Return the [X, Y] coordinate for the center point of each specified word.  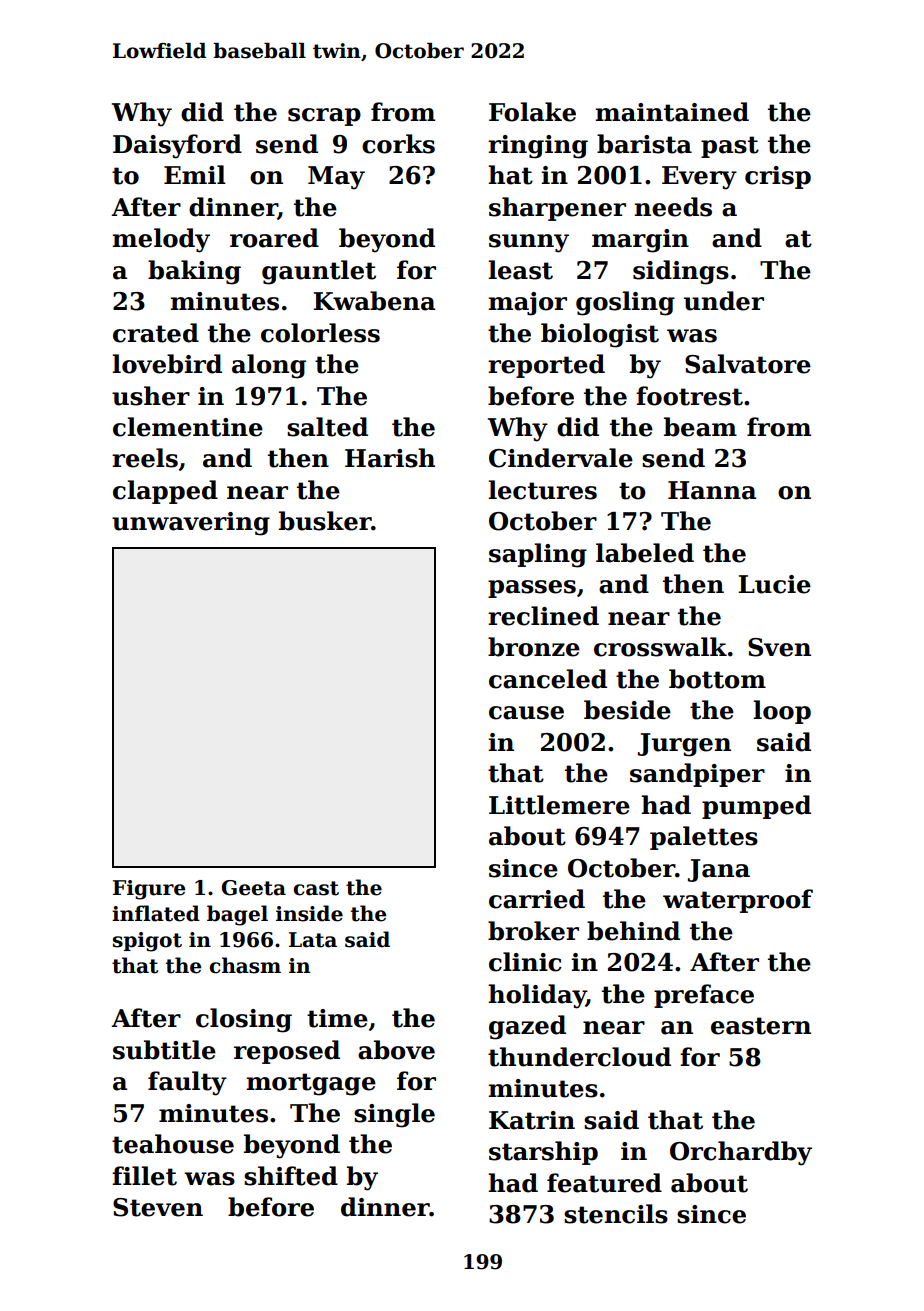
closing [244, 1020]
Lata [313, 940]
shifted [291, 1176]
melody [161, 240]
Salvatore [748, 364]
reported [546, 366]
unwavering [191, 524]
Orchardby [741, 1153]
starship [543, 1153]
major [527, 304]
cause [526, 713]
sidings [681, 272]
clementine [188, 427]
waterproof [738, 901]
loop [782, 712]
